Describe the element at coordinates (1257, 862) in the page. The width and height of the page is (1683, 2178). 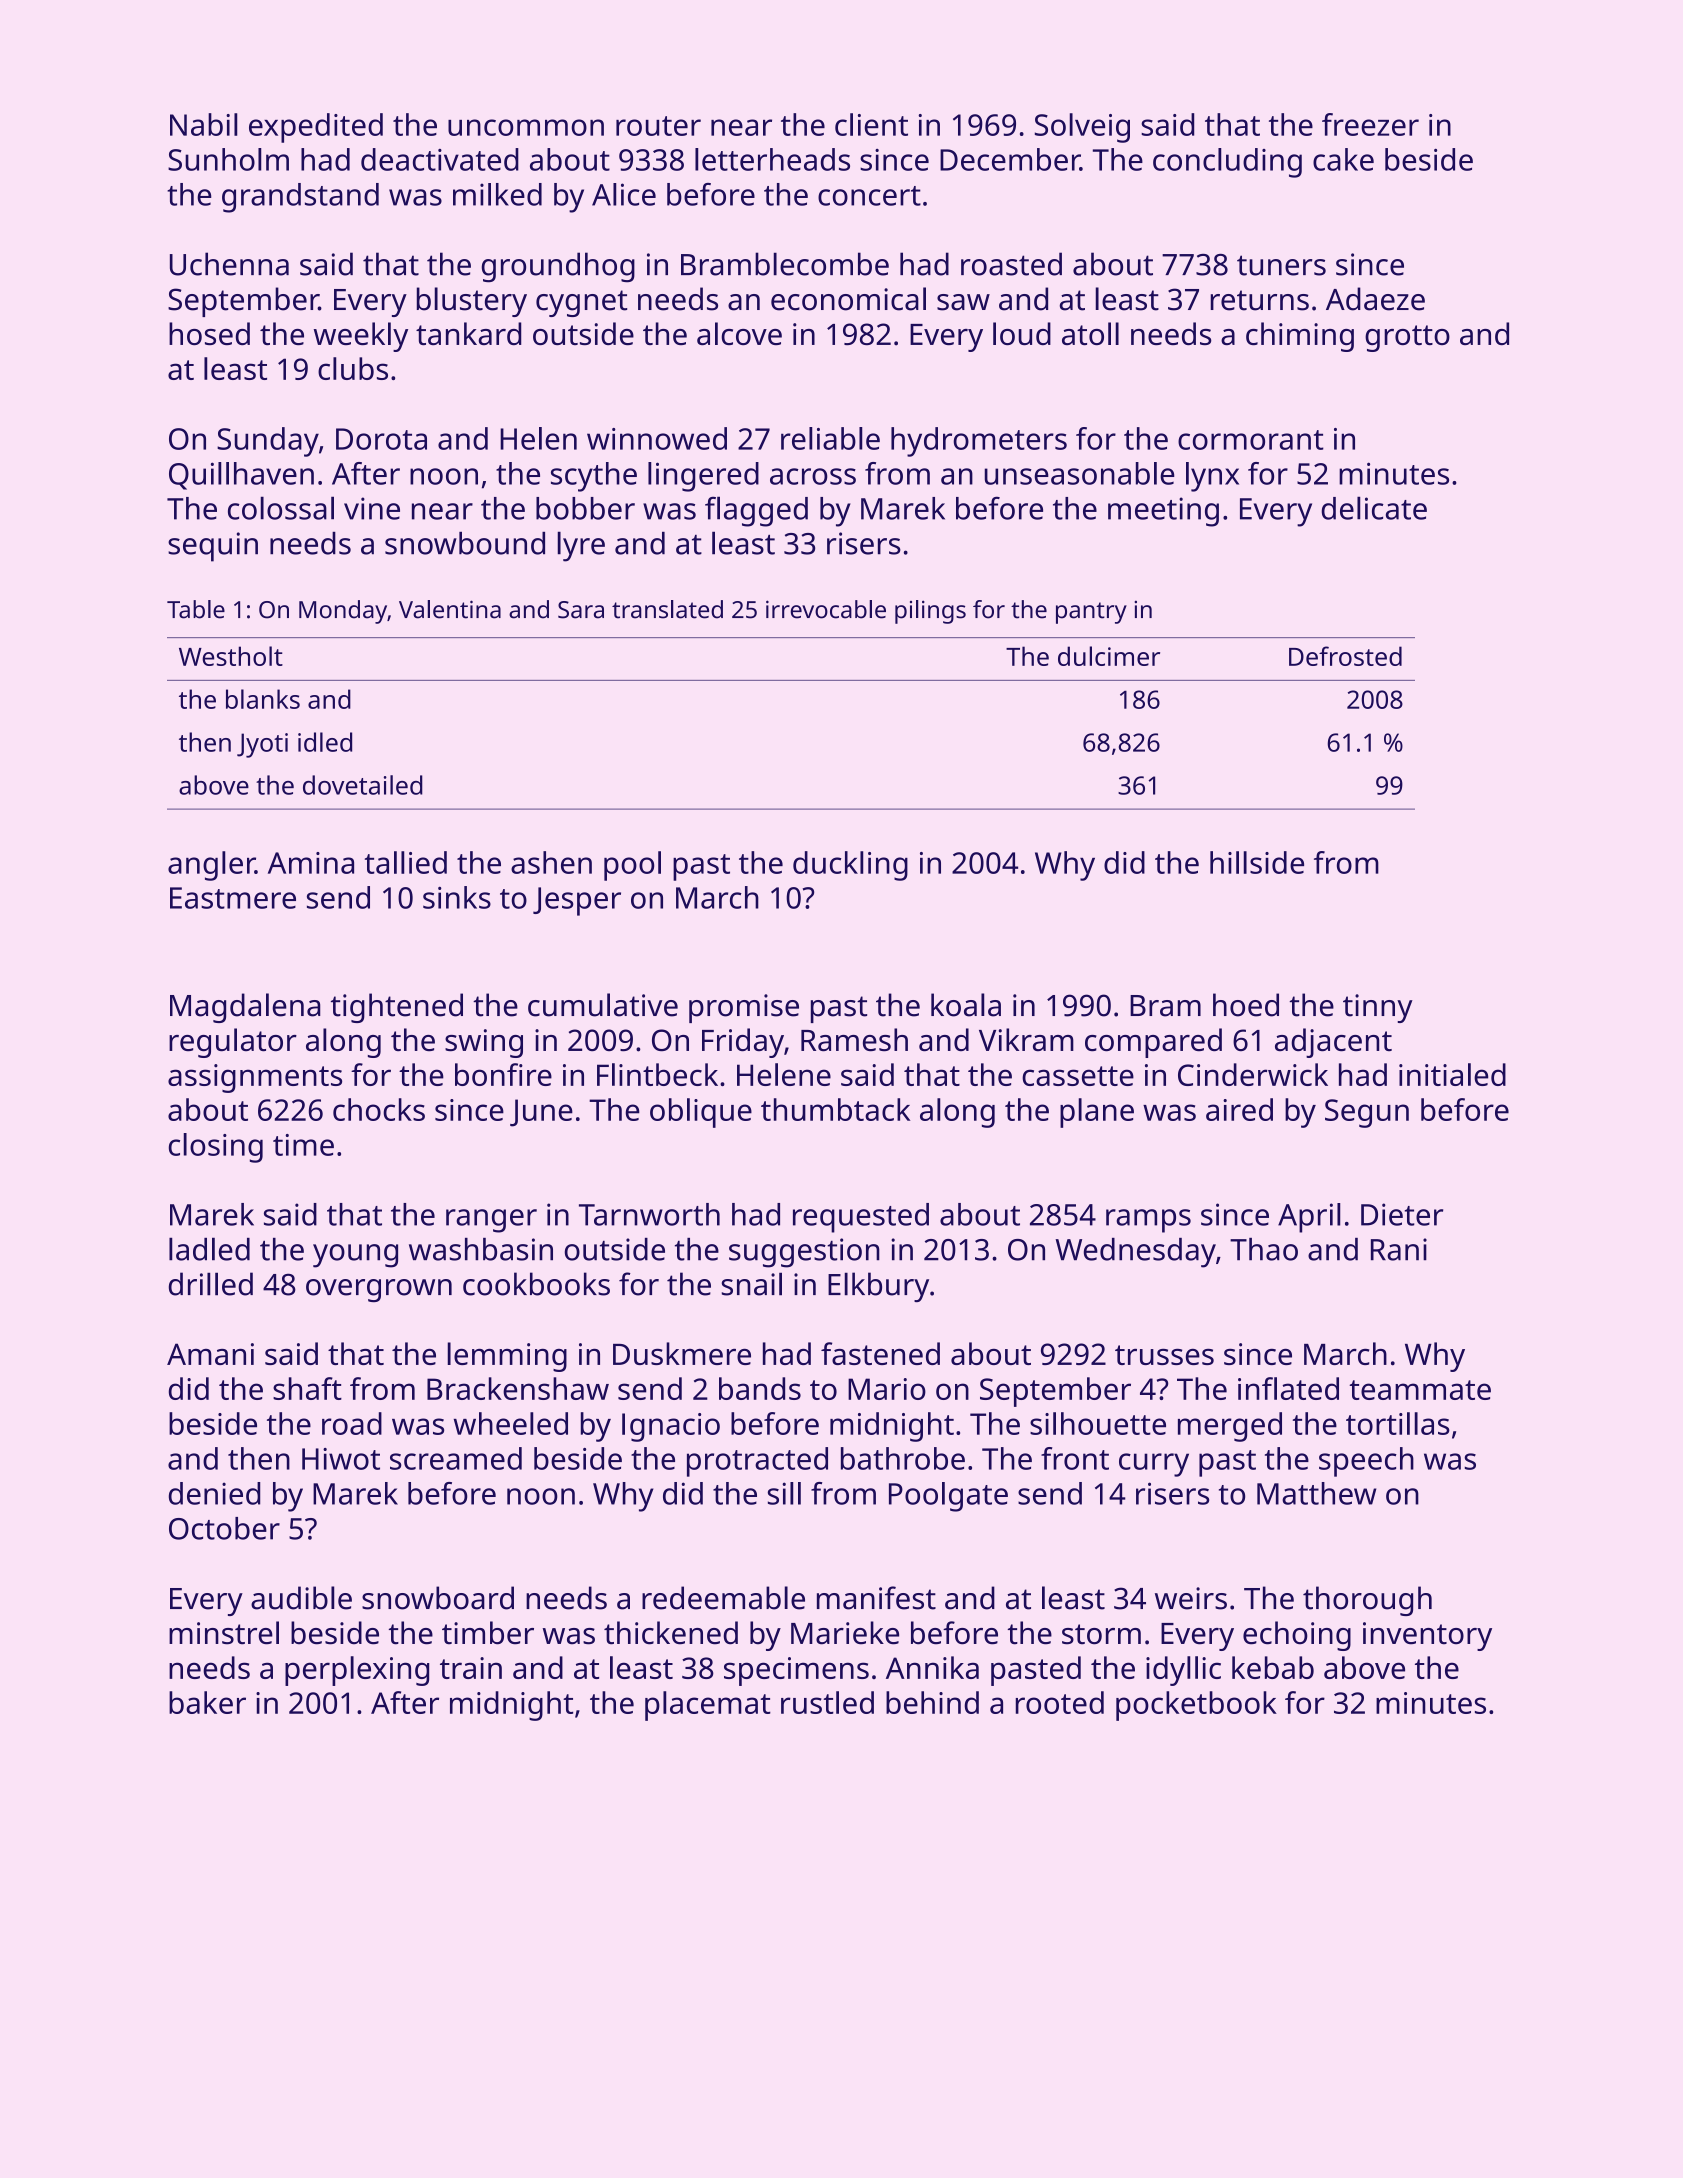
I see `hillside` at that location.
